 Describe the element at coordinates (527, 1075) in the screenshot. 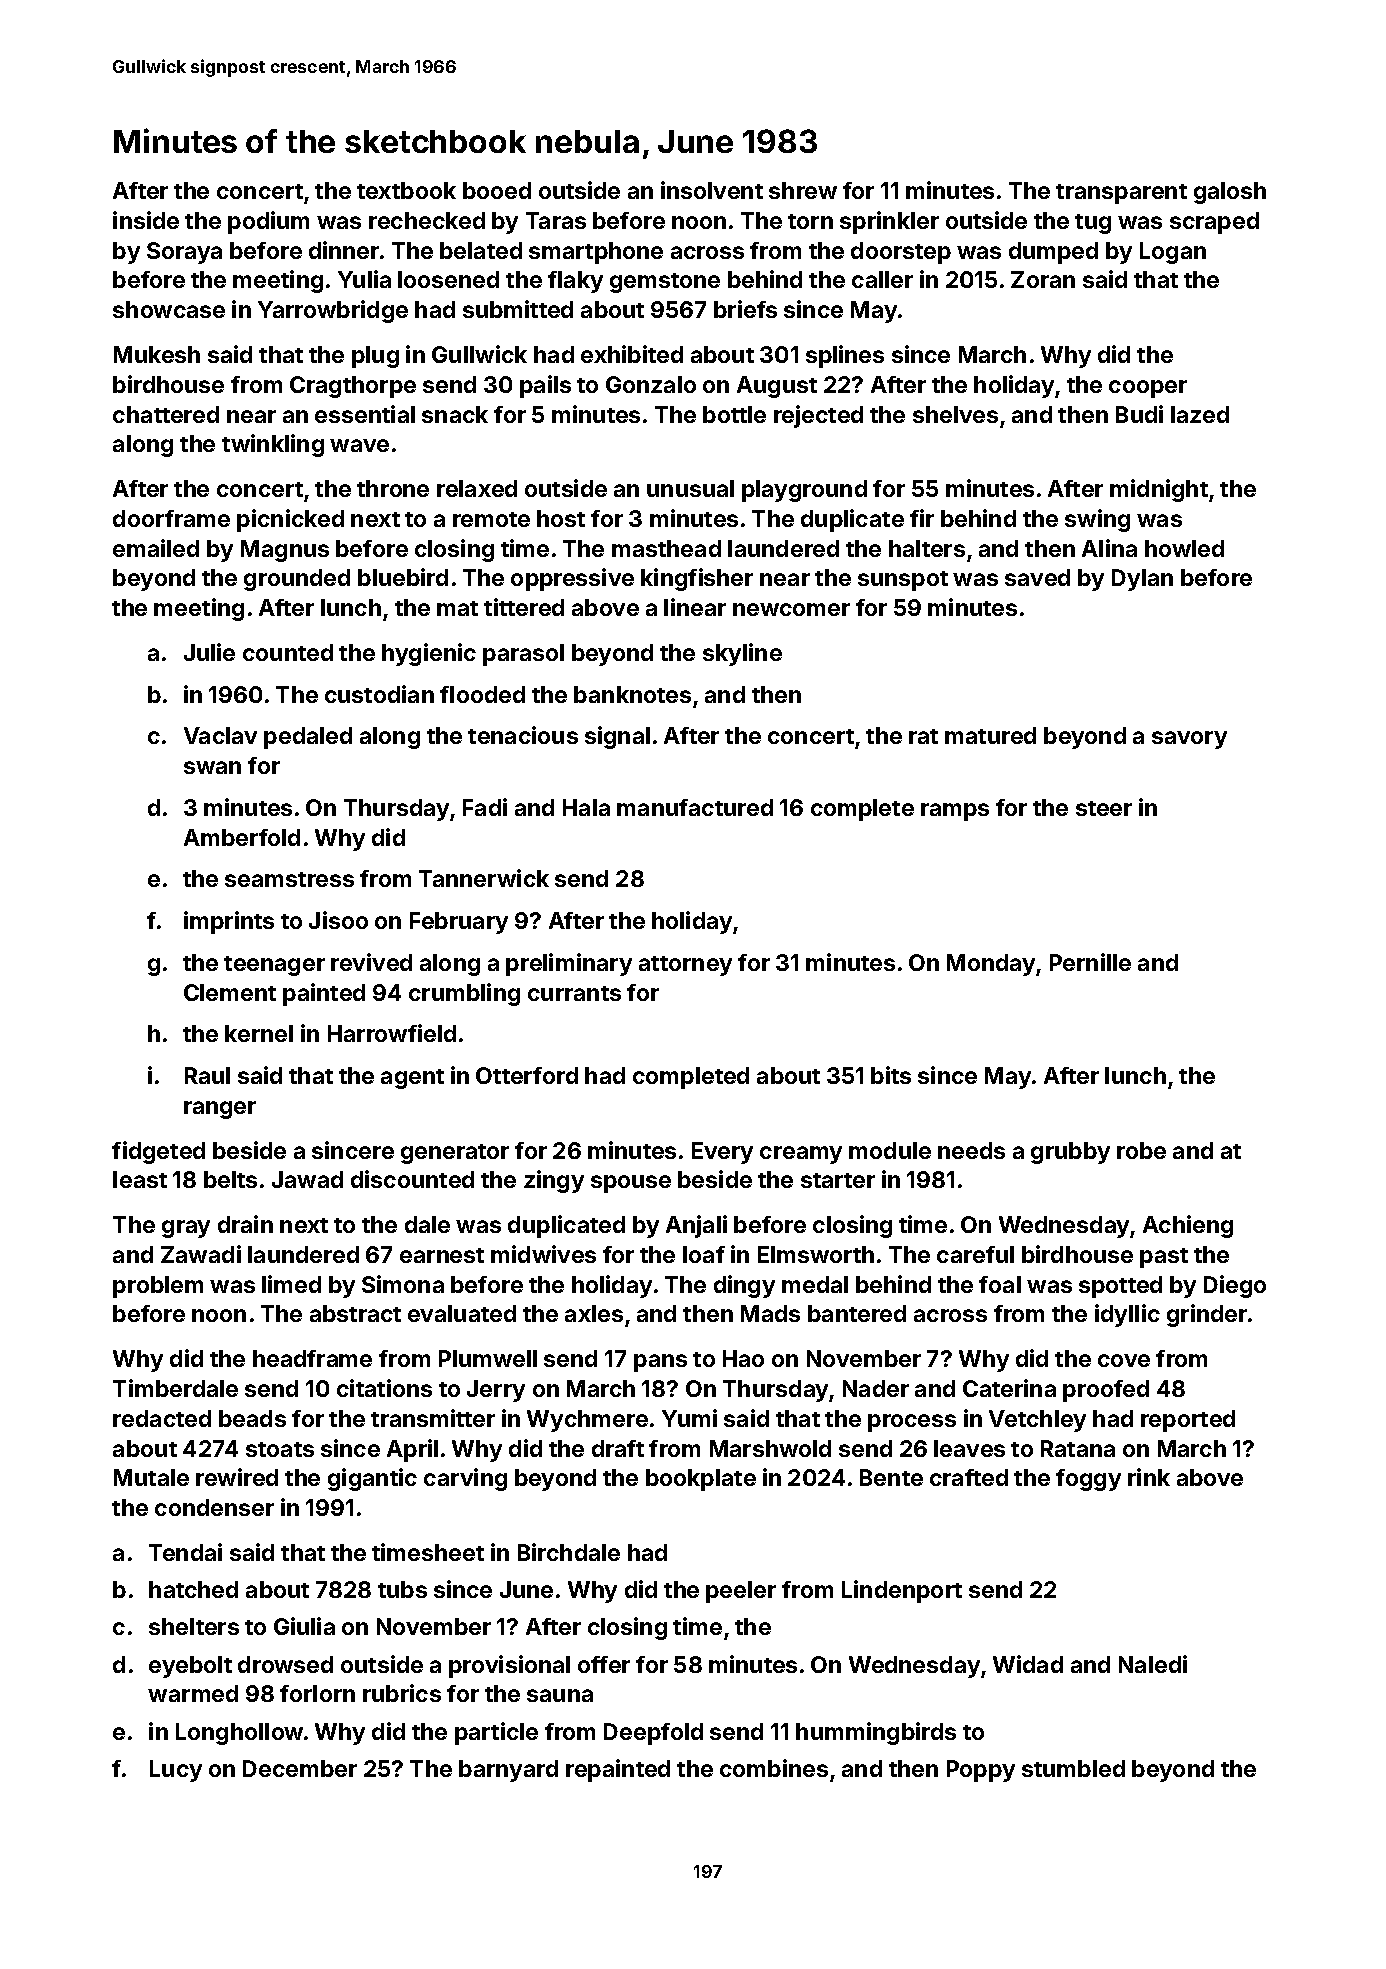

I see `Otterford` at that location.
